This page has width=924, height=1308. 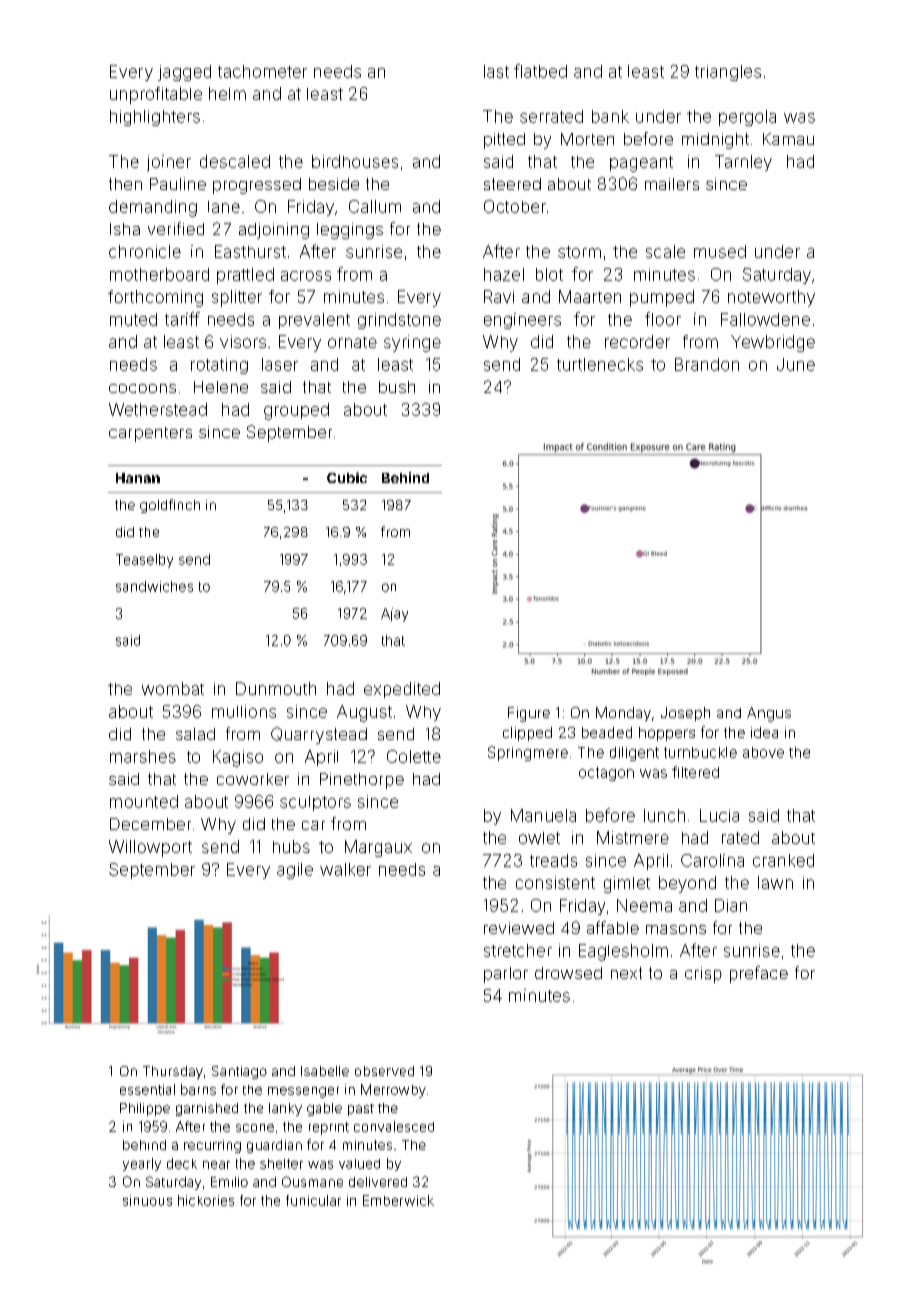 I want to click on funicular, so click(x=313, y=1200).
